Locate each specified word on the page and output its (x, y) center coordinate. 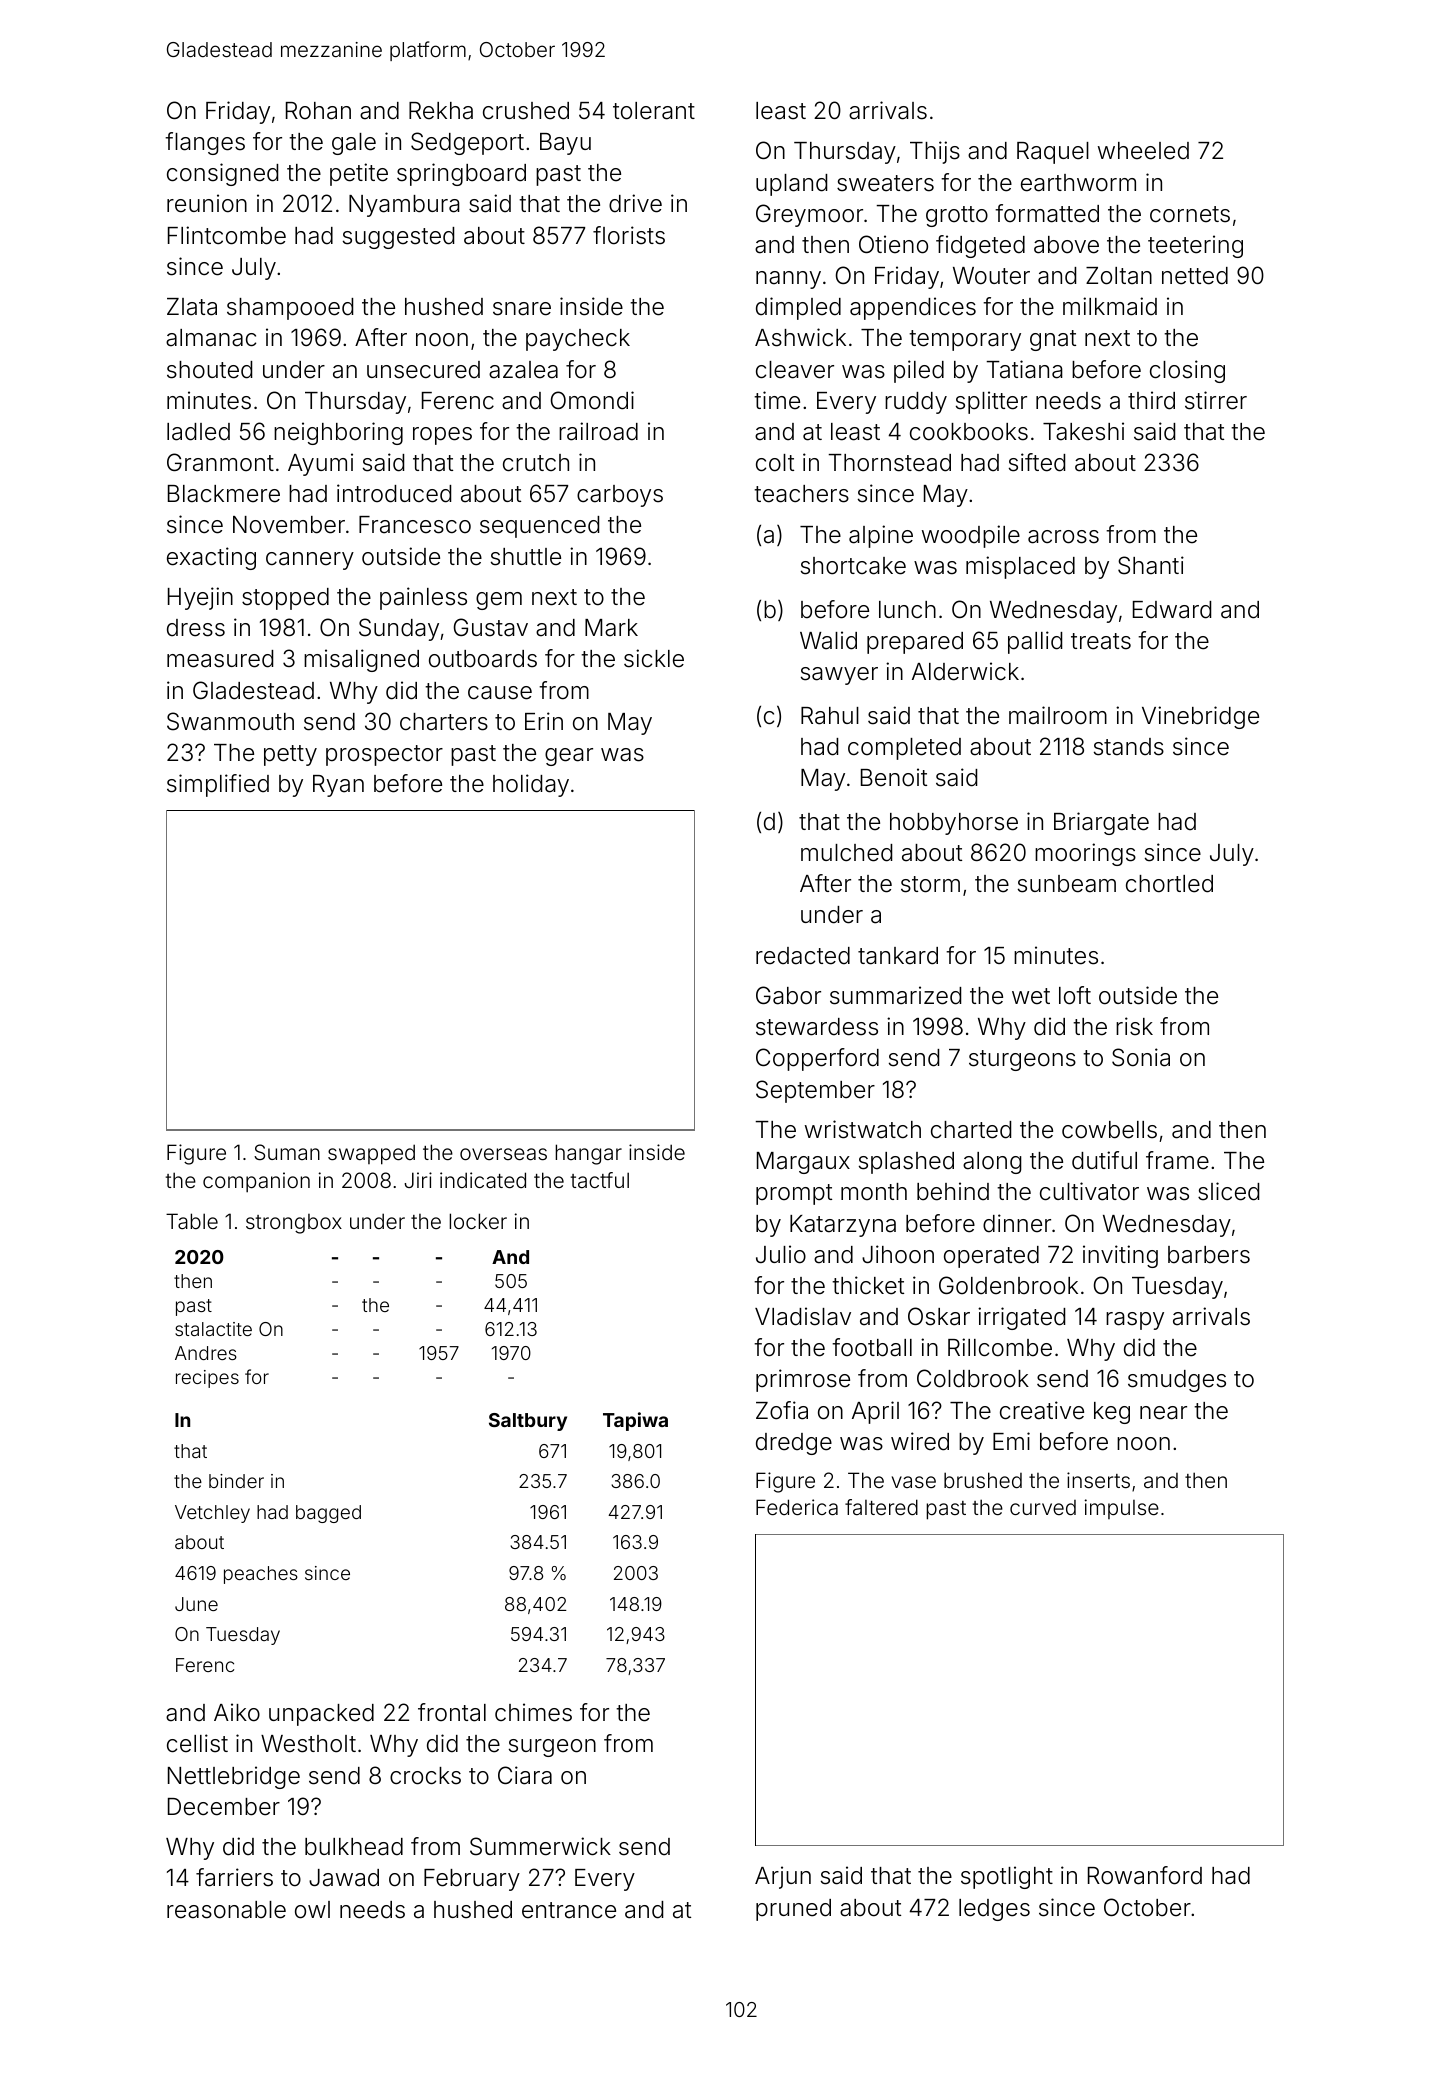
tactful (600, 1180)
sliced (1228, 1191)
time (777, 400)
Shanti (1151, 565)
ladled (198, 432)
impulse (1122, 1509)
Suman (287, 1152)
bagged (328, 1514)
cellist (197, 1743)
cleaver (795, 370)
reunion (207, 203)
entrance (569, 1910)
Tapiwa (635, 1421)
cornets (1190, 214)
